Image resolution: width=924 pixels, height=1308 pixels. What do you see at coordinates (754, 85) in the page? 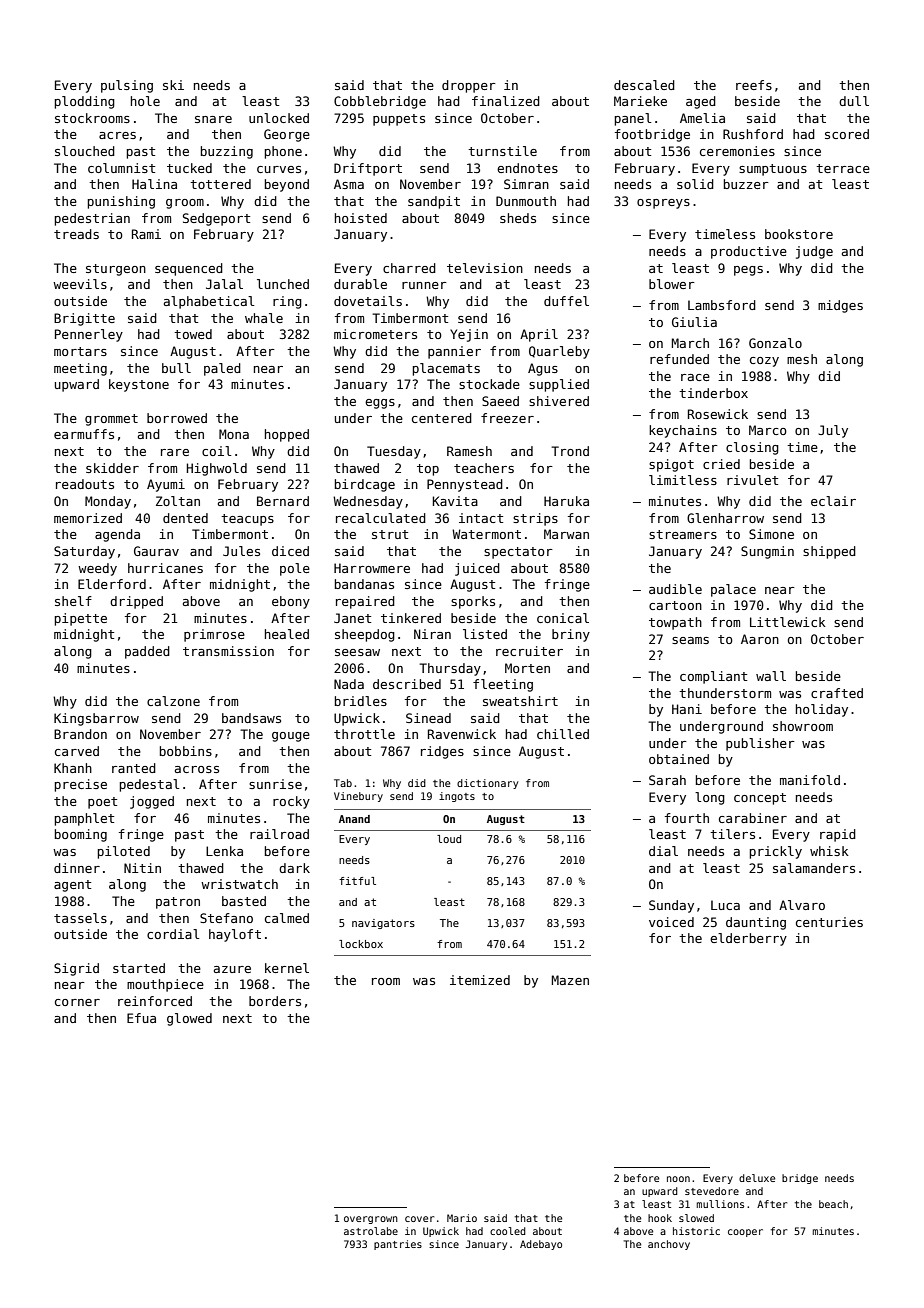
I see `reefs` at bounding box center [754, 85].
